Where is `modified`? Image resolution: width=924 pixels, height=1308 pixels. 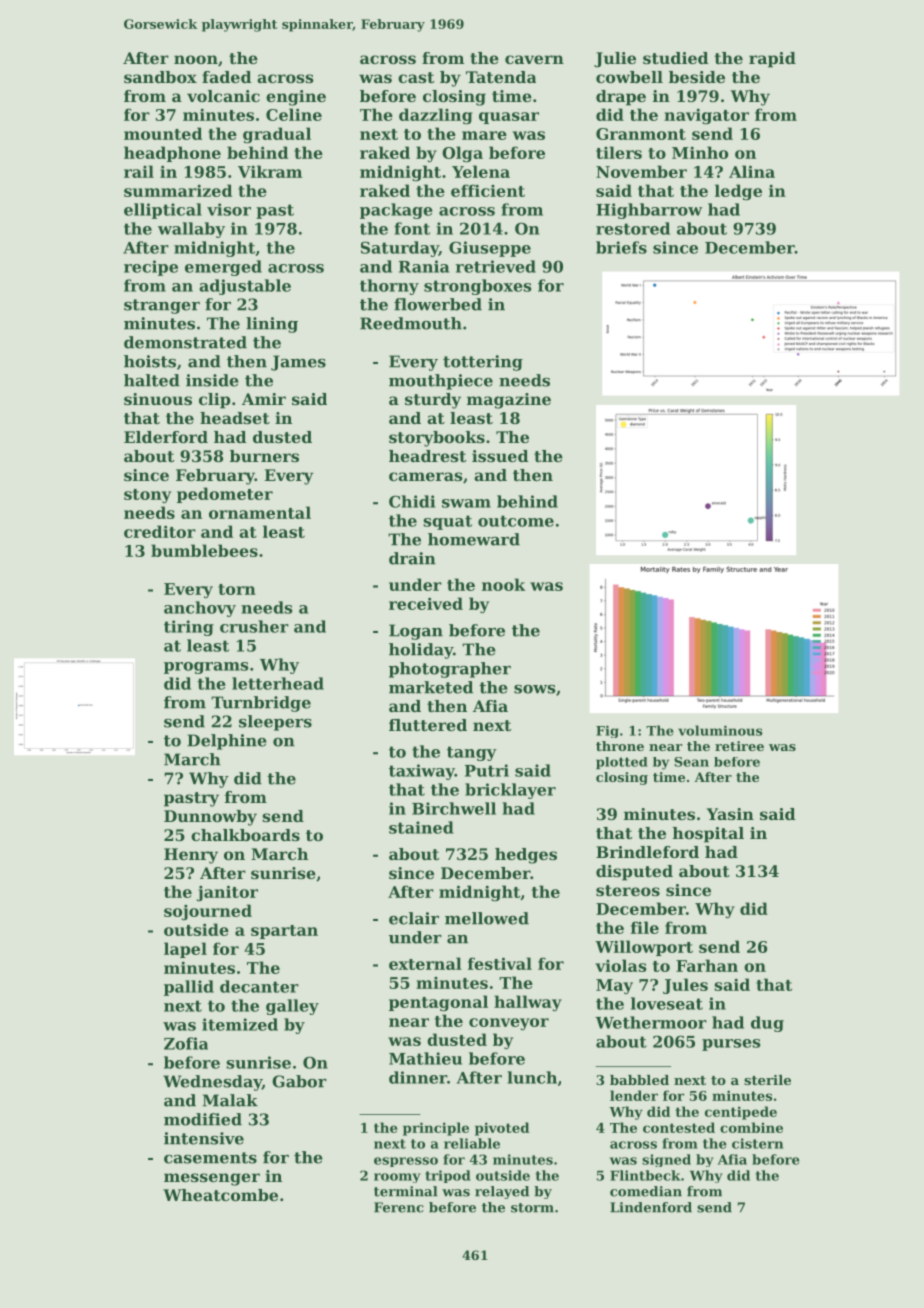 modified is located at coordinates (203, 1119).
